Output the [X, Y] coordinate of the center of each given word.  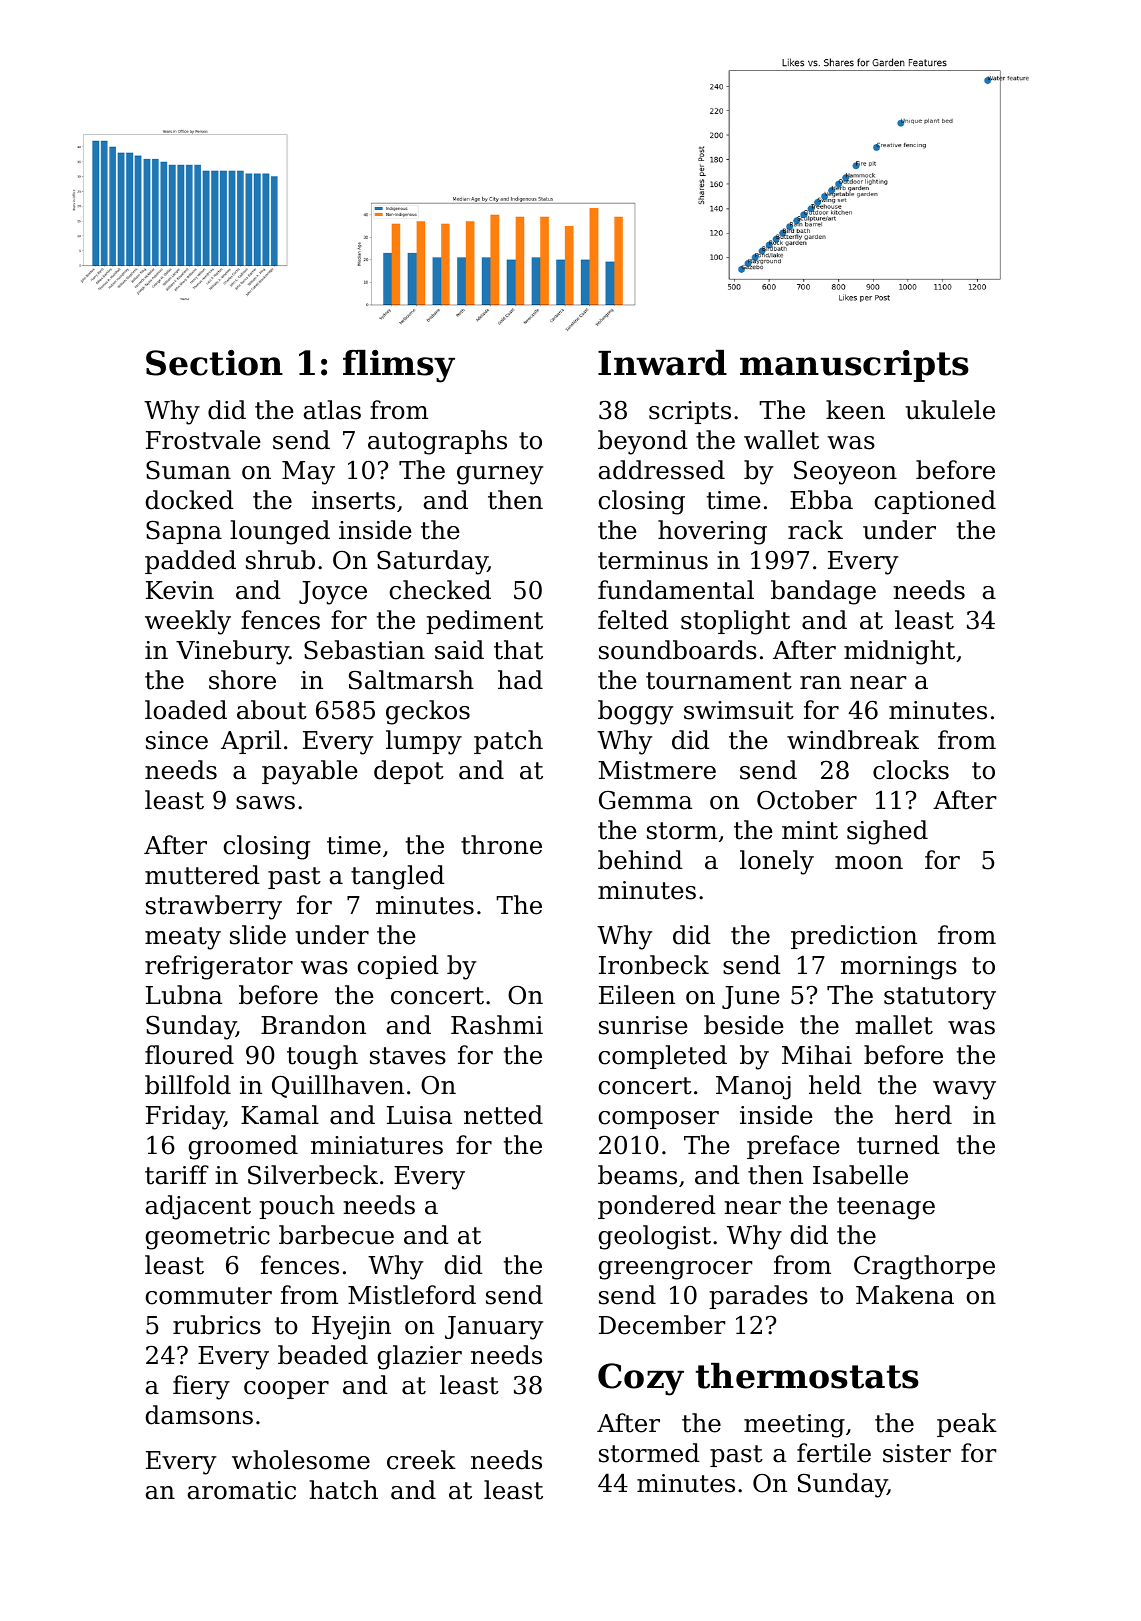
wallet [781, 440]
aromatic [242, 1490]
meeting [794, 1426]
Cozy [641, 1379]
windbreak [853, 740]
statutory [940, 998]
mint [810, 830]
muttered [202, 875]
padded [190, 562]
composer [659, 1120]
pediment [484, 622]
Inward [662, 363]
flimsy [399, 366]
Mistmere [657, 770]
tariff [177, 1175]
